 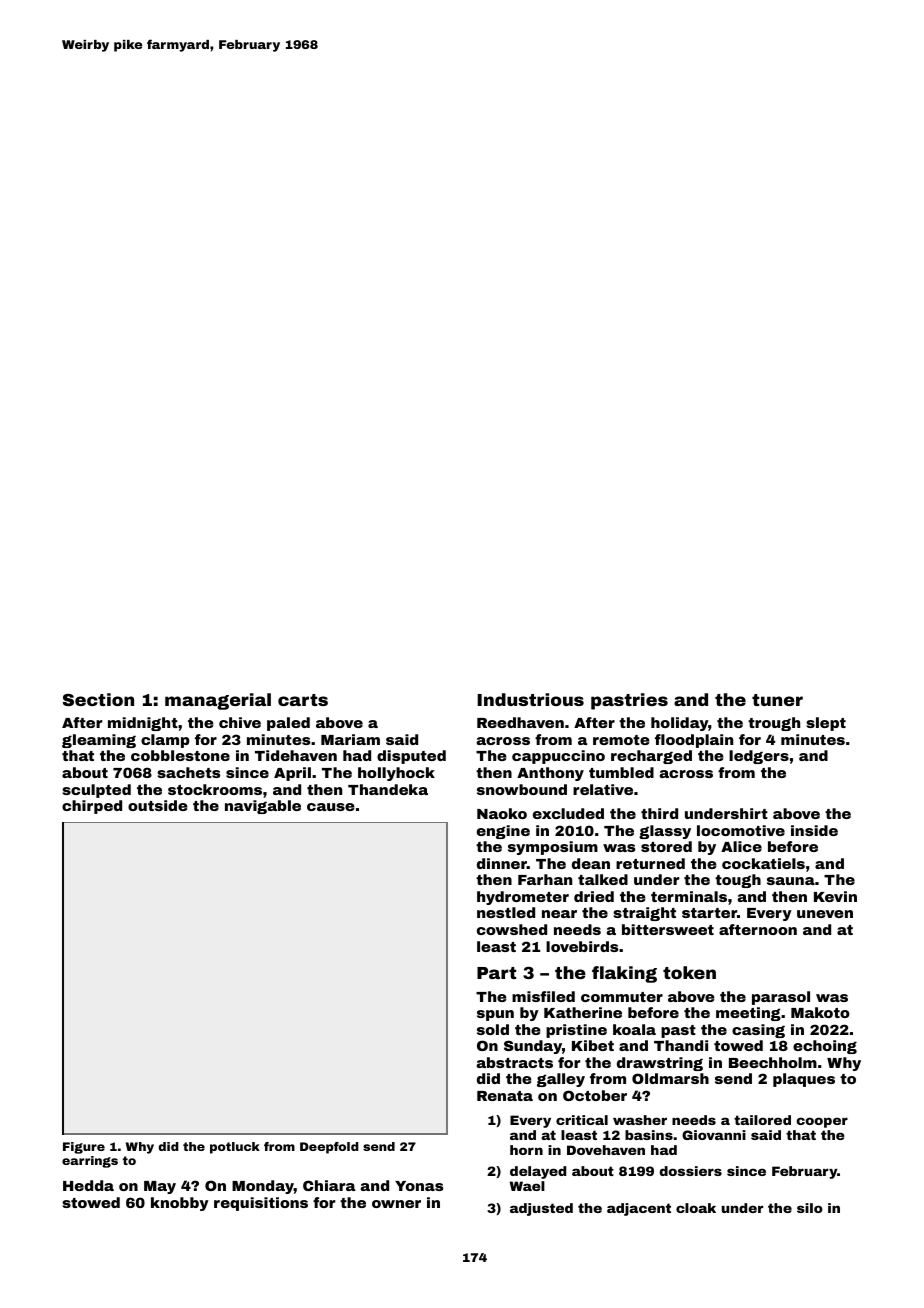 What do you see at coordinates (825, 914) in the screenshot?
I see `uneven` at bounding box center [825, 914].
